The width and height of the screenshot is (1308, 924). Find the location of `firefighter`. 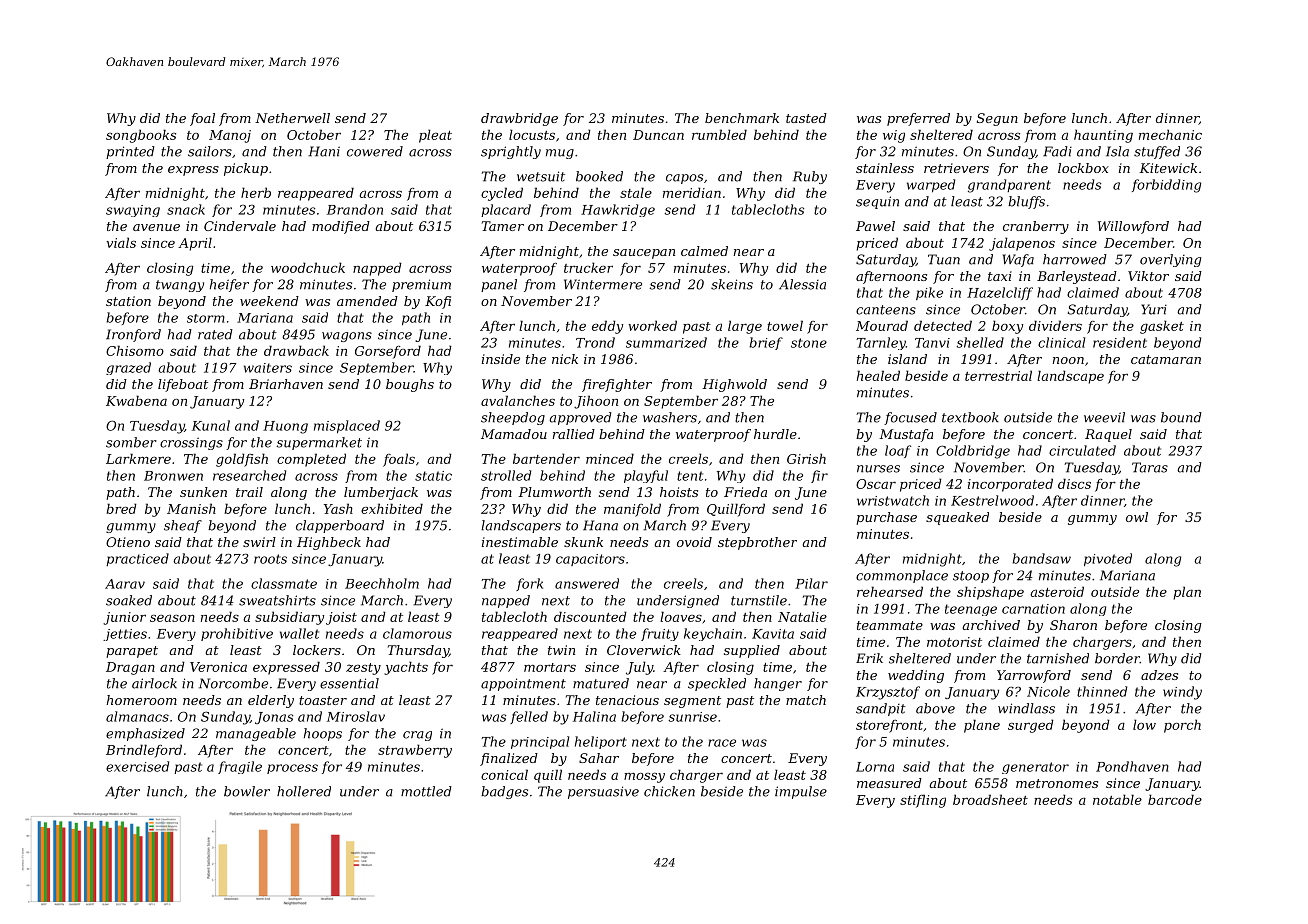

firefighter is located at coordinates (617, 385).
